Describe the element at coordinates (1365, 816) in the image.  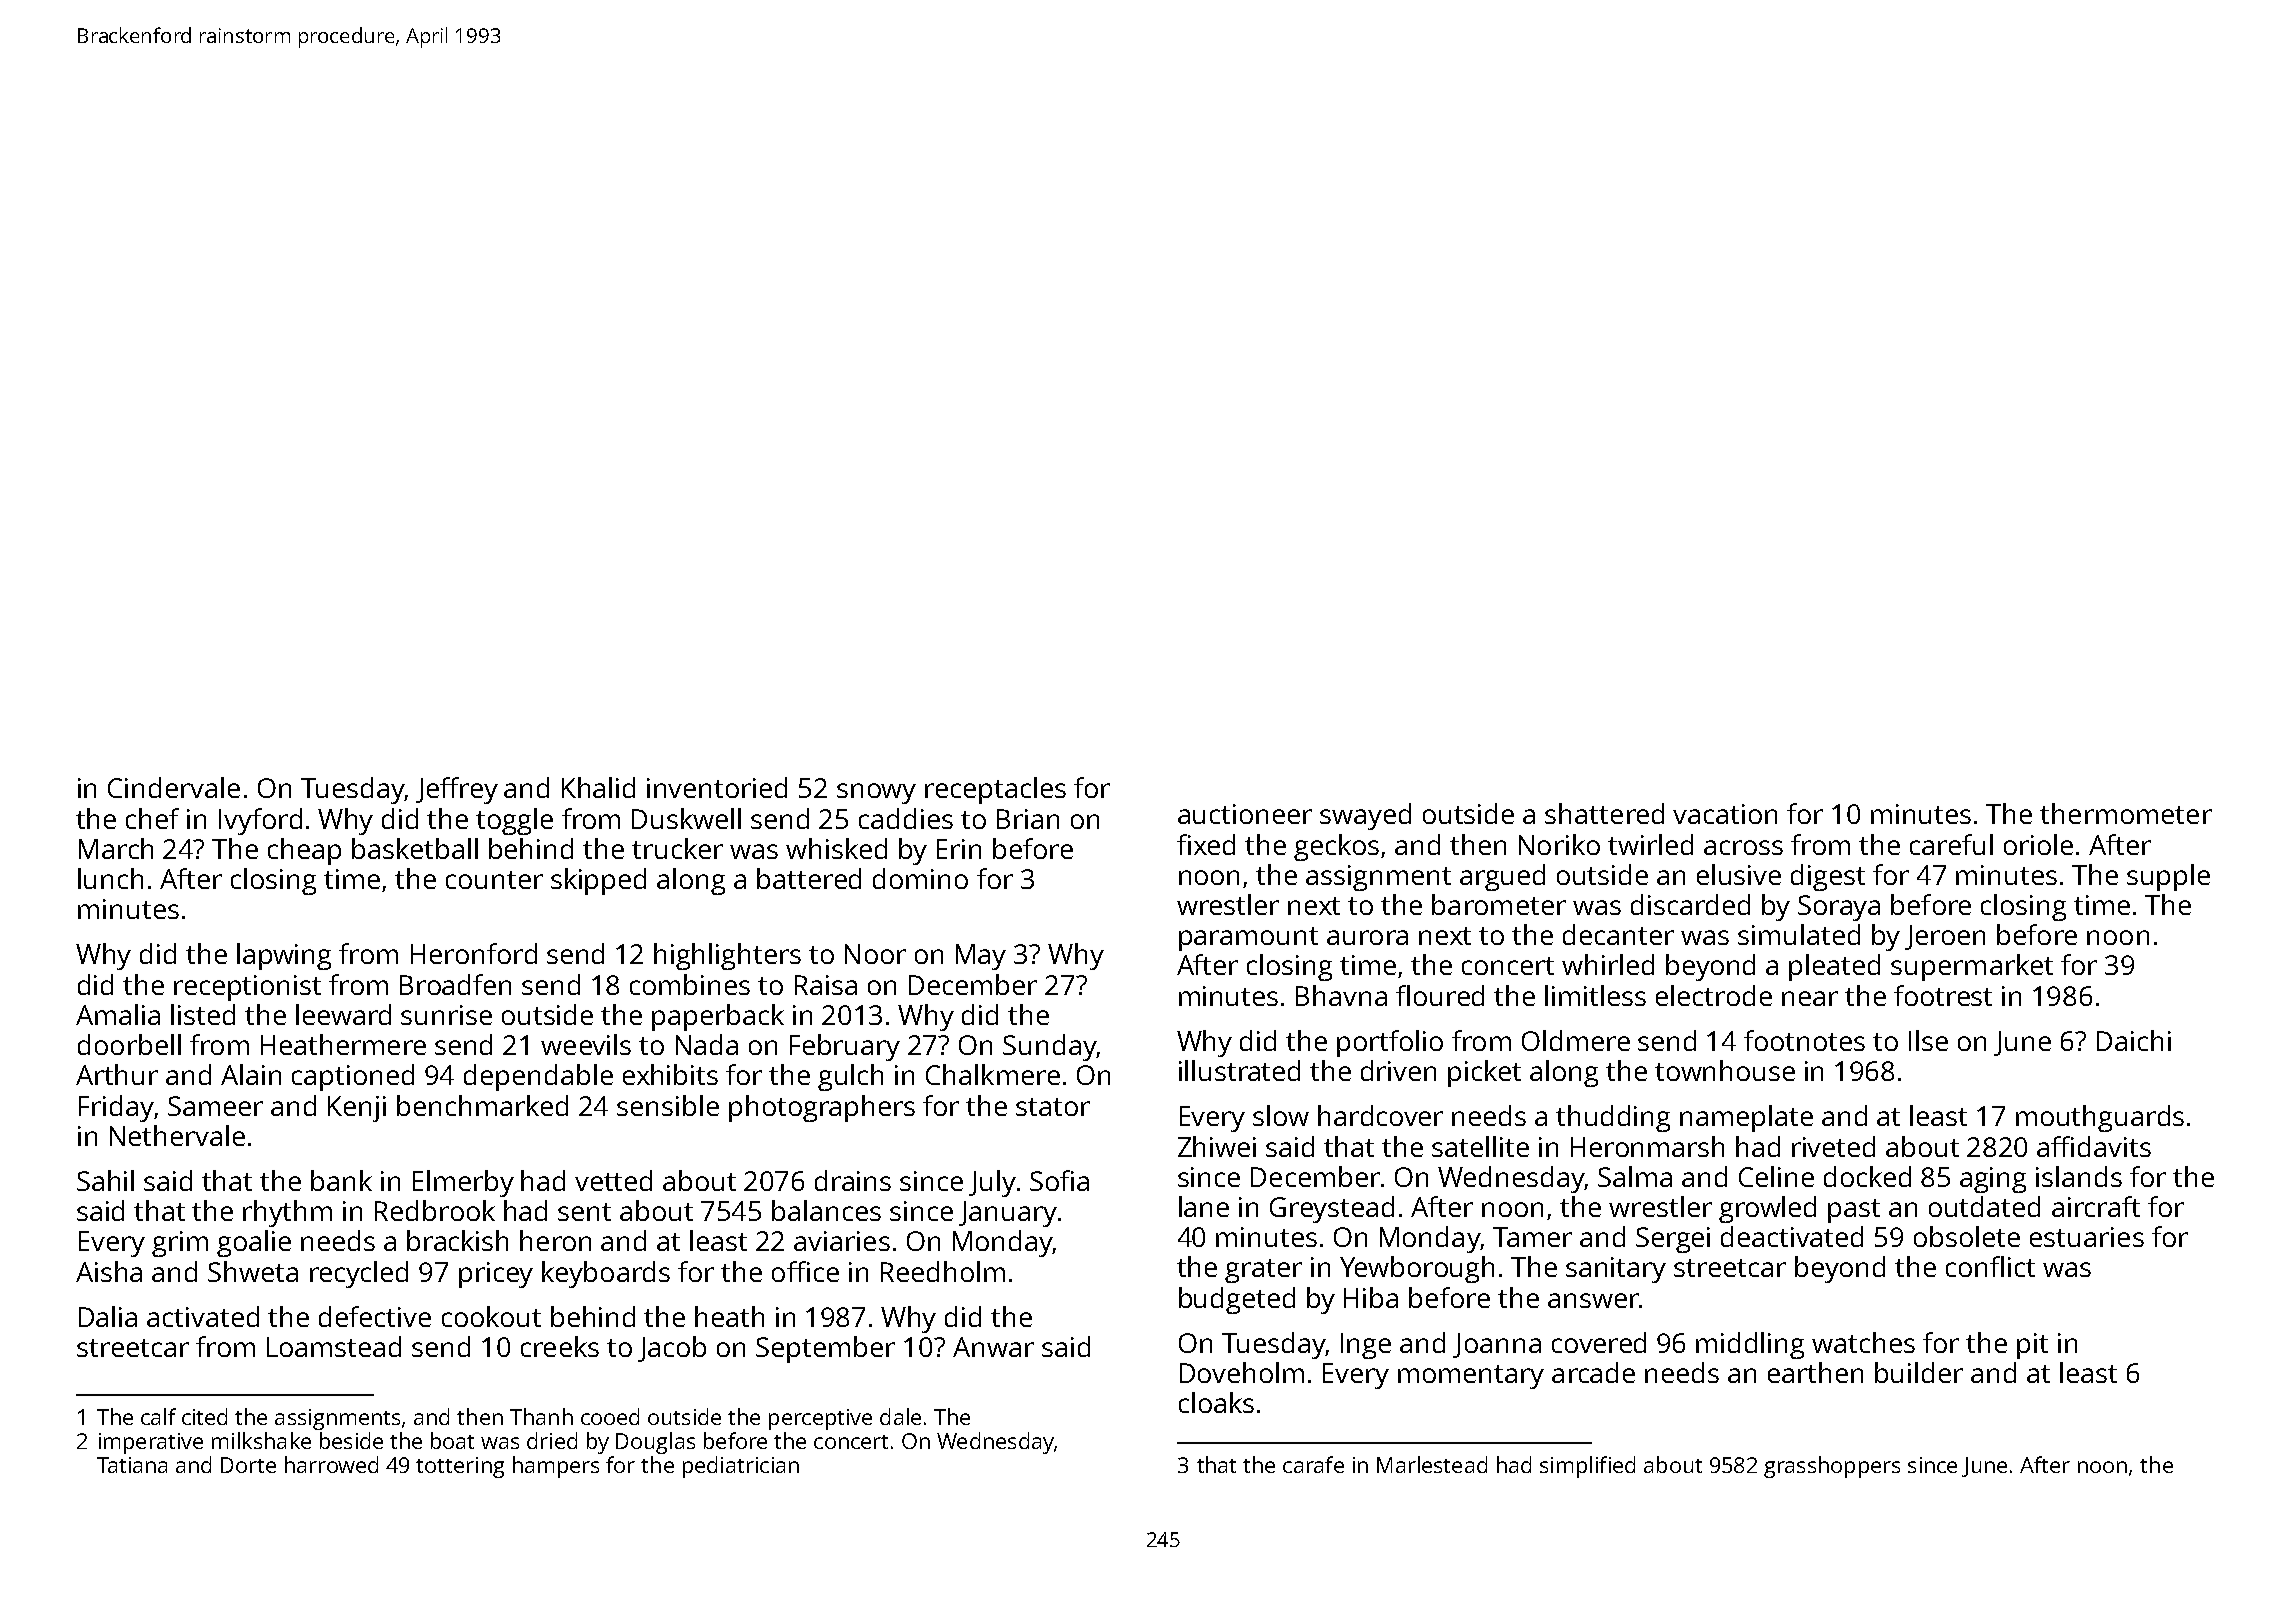
I see `swayed` at that location.
